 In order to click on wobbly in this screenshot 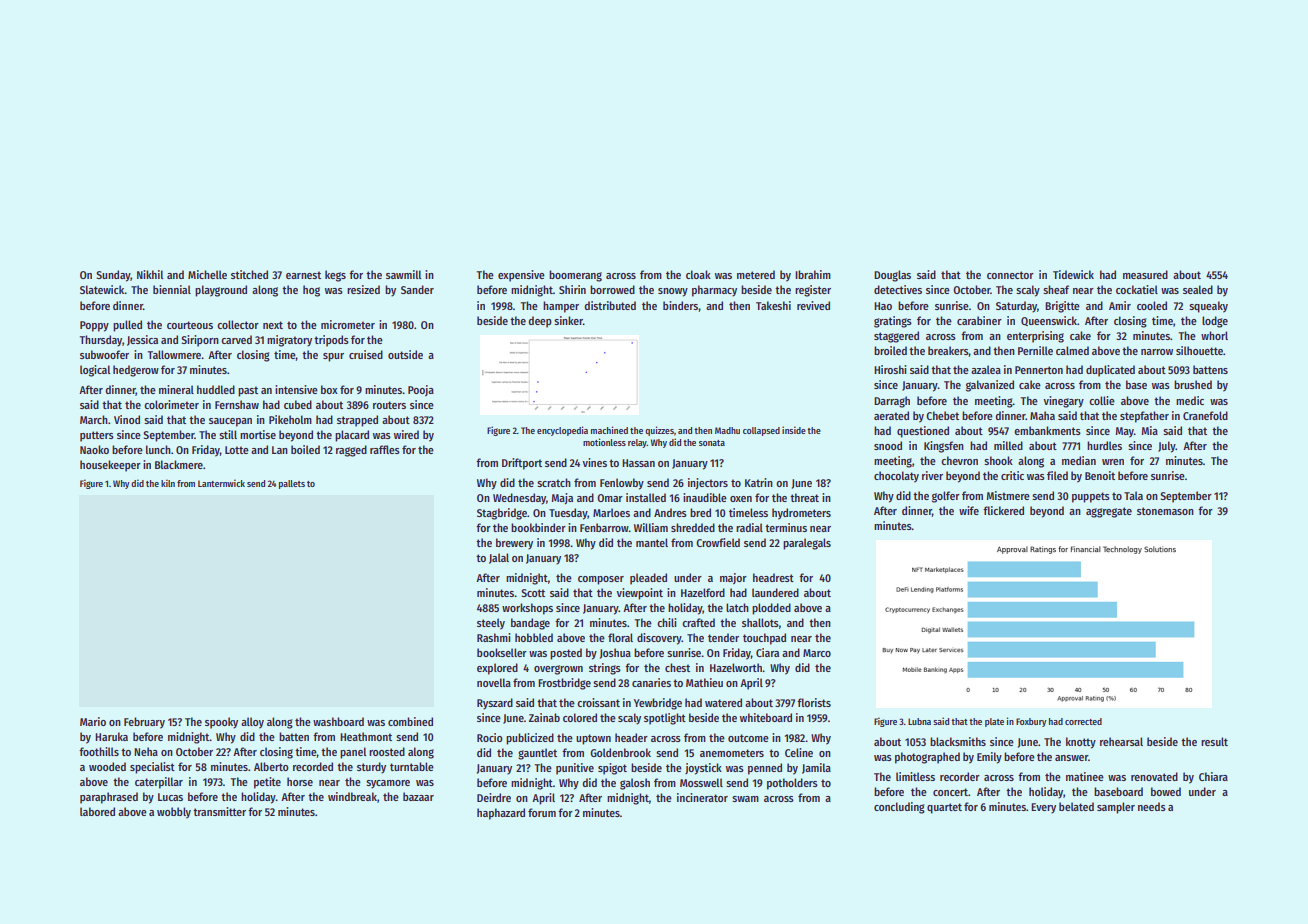, I will do `click(174, 813)`.
